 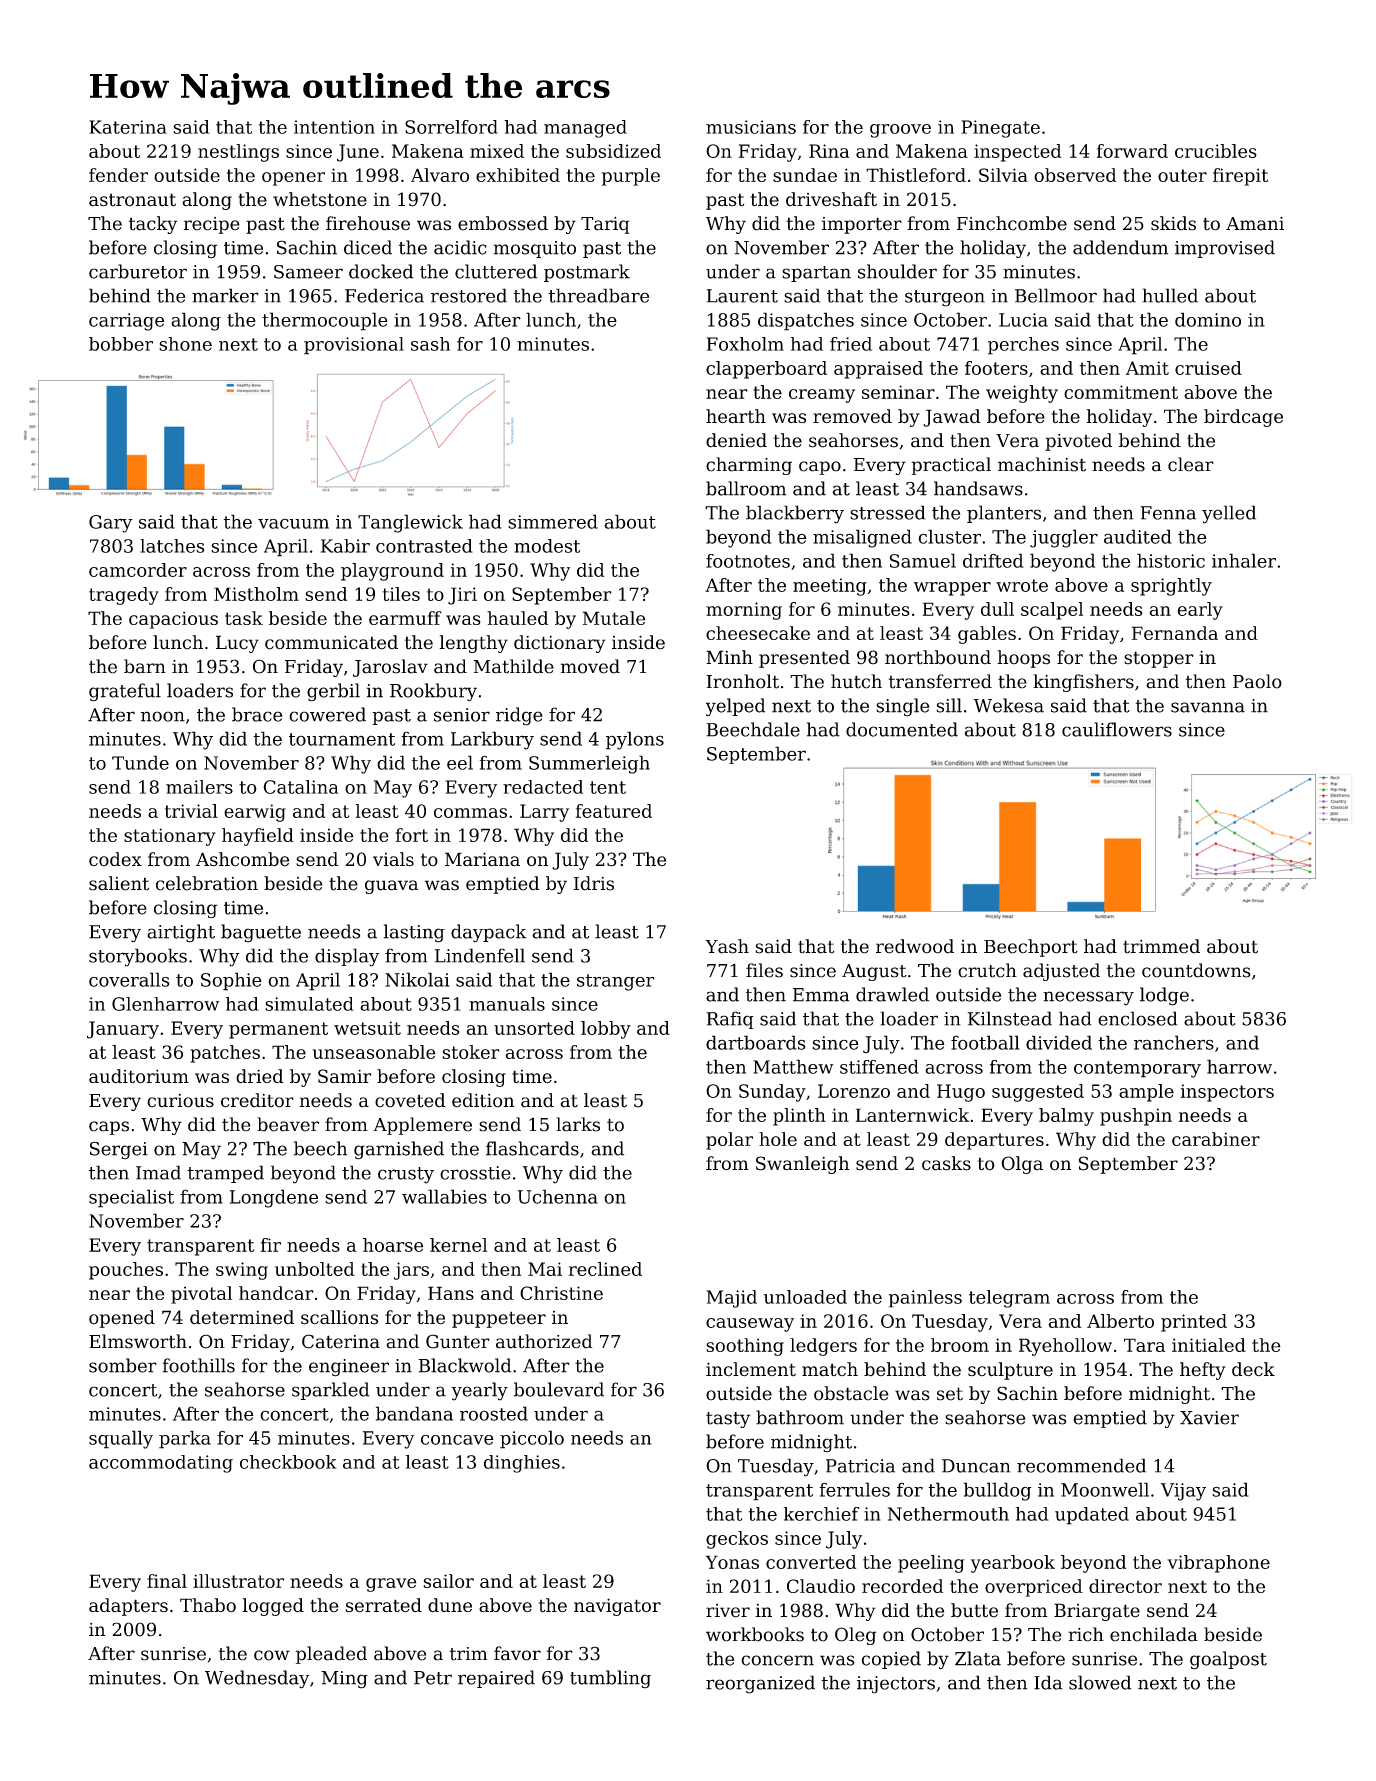 I want to click on balmy, so click(x=1066, y=1117).
